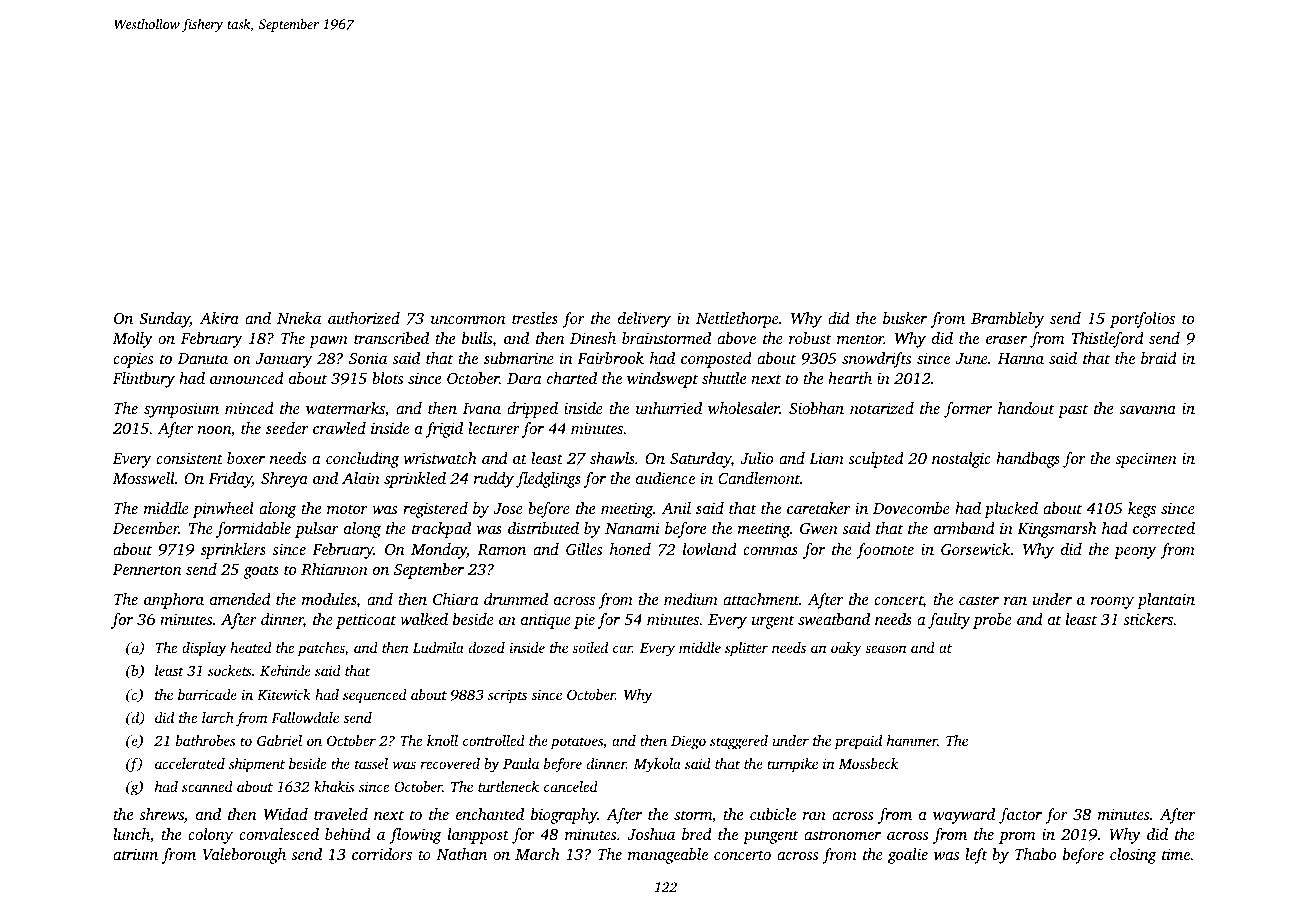 The image size is (1308, 924). What do you see at coordinates (968, 410) in the screenshot?
I see `former` at bounding box center [968, 410].
